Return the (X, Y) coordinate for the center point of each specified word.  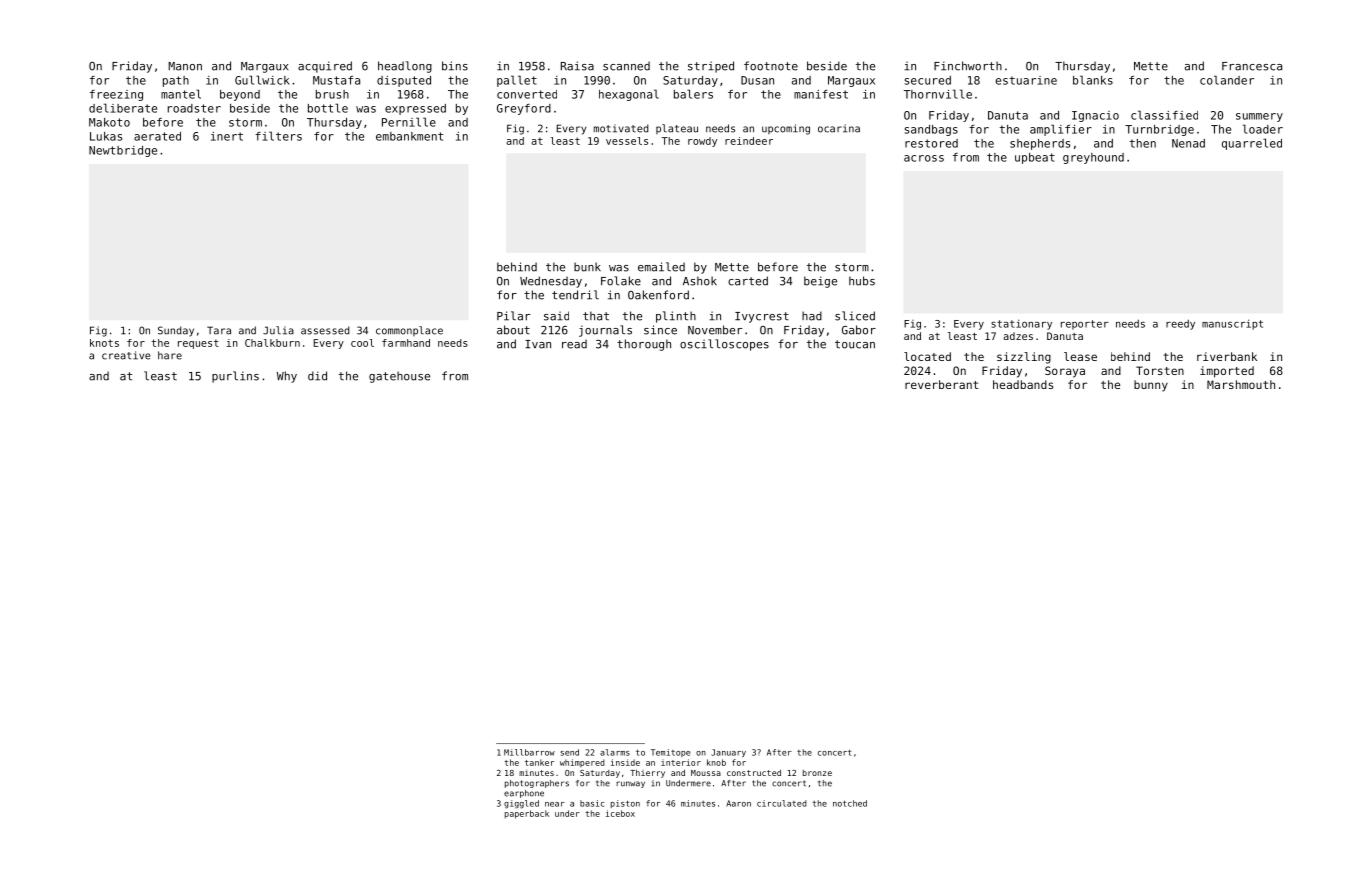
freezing (116, 95)
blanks (1093, 80)
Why (287, 377)
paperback (527, 814)
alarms (615, 752)
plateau (677, 129)
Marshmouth (1241, 384)
